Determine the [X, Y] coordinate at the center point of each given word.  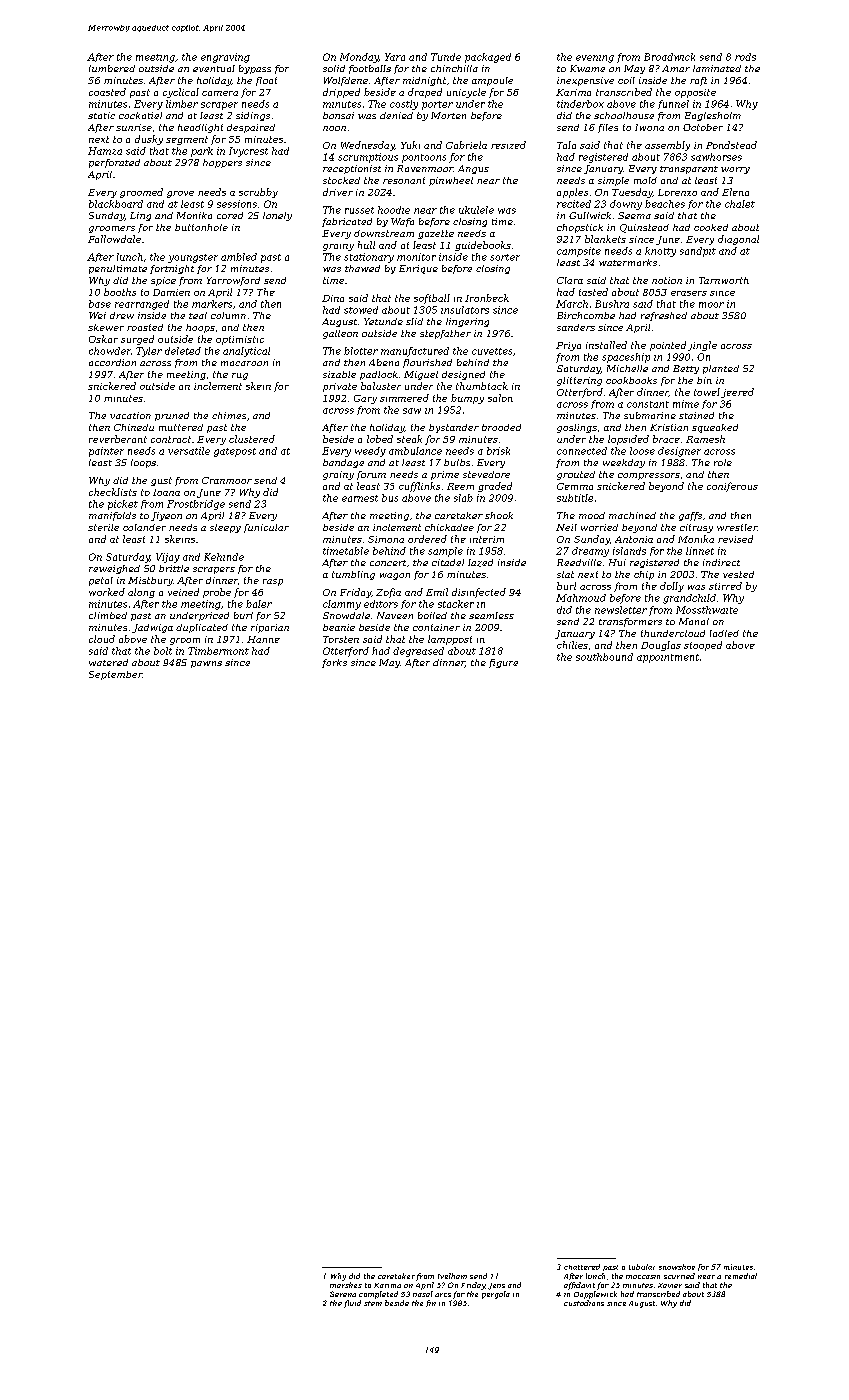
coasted [107, 92]
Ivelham [452, 1276]
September [116, 675]
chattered [582, 1267]
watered [108, 662]
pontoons [424, 158]
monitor [416, 257]
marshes [346, 1285]
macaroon [244, 363]
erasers [689, 293]
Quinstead [644, 228]
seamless [491, 615]
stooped [703, 646]
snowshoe [677, 1267]
